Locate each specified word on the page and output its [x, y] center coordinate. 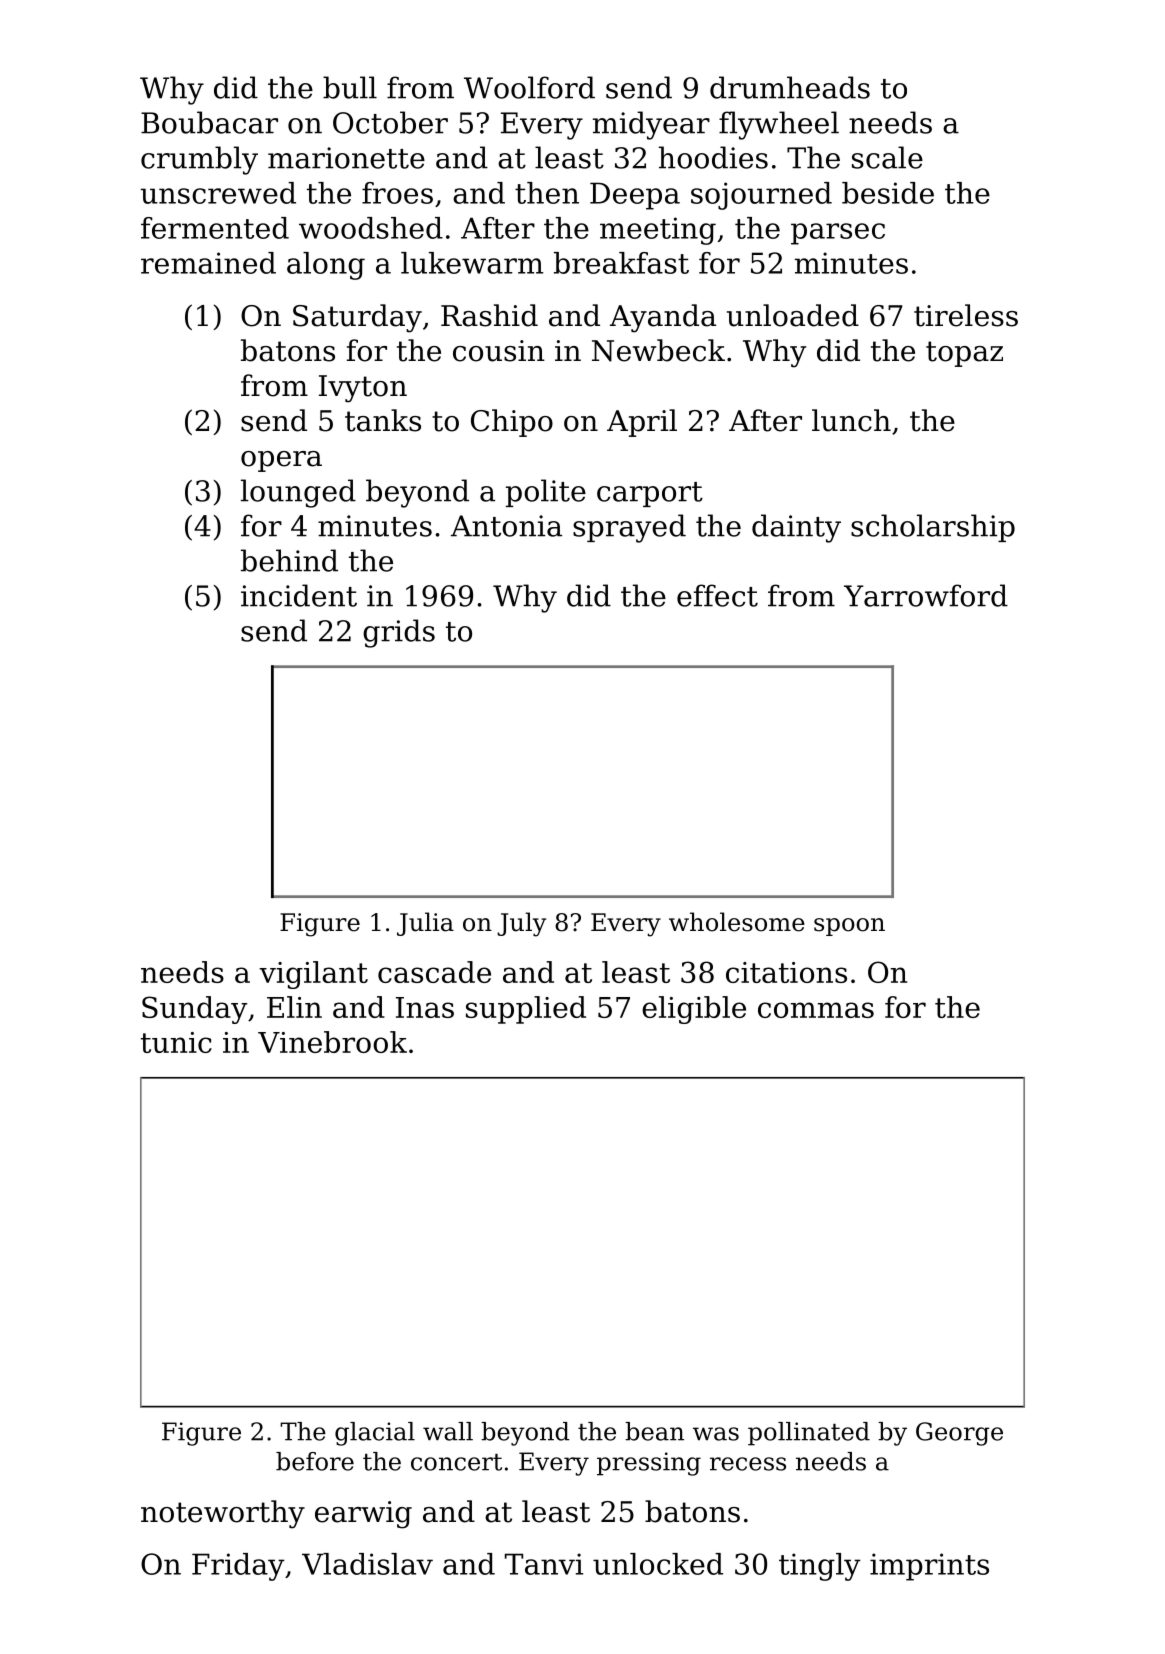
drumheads [790, 87]
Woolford [529, 87]
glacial [375, 1434]
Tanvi [544, 1564]
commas [816, 1010]
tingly [820, 1567]
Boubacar [209, 122]
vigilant [313, 975]
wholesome [737, 922]
